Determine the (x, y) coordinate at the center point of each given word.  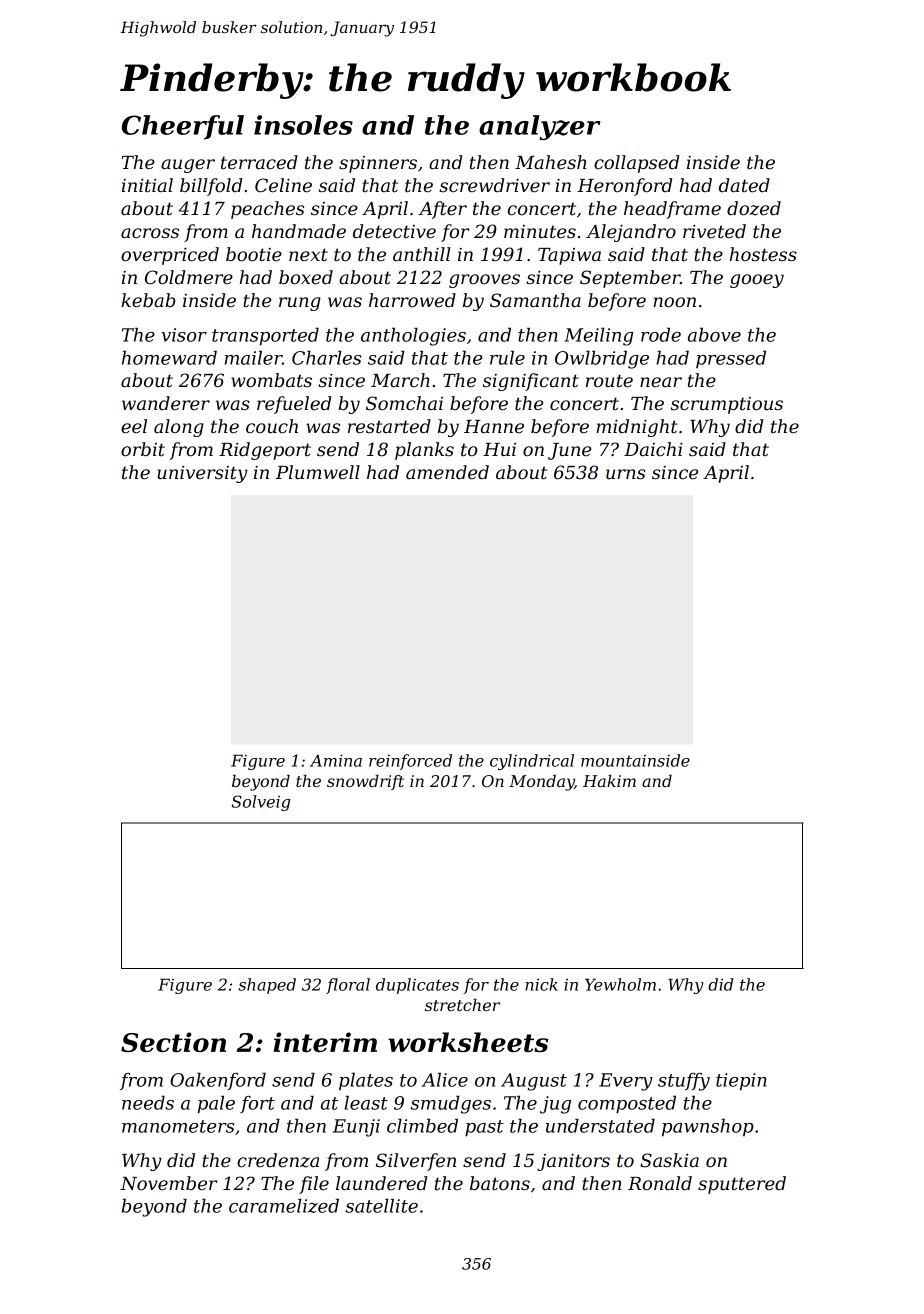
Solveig (260, 803)
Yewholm (620, 984)
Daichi (653, 449)
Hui (499, 450)
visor (184, 335)
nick (541, 984)
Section (173, 1042)
